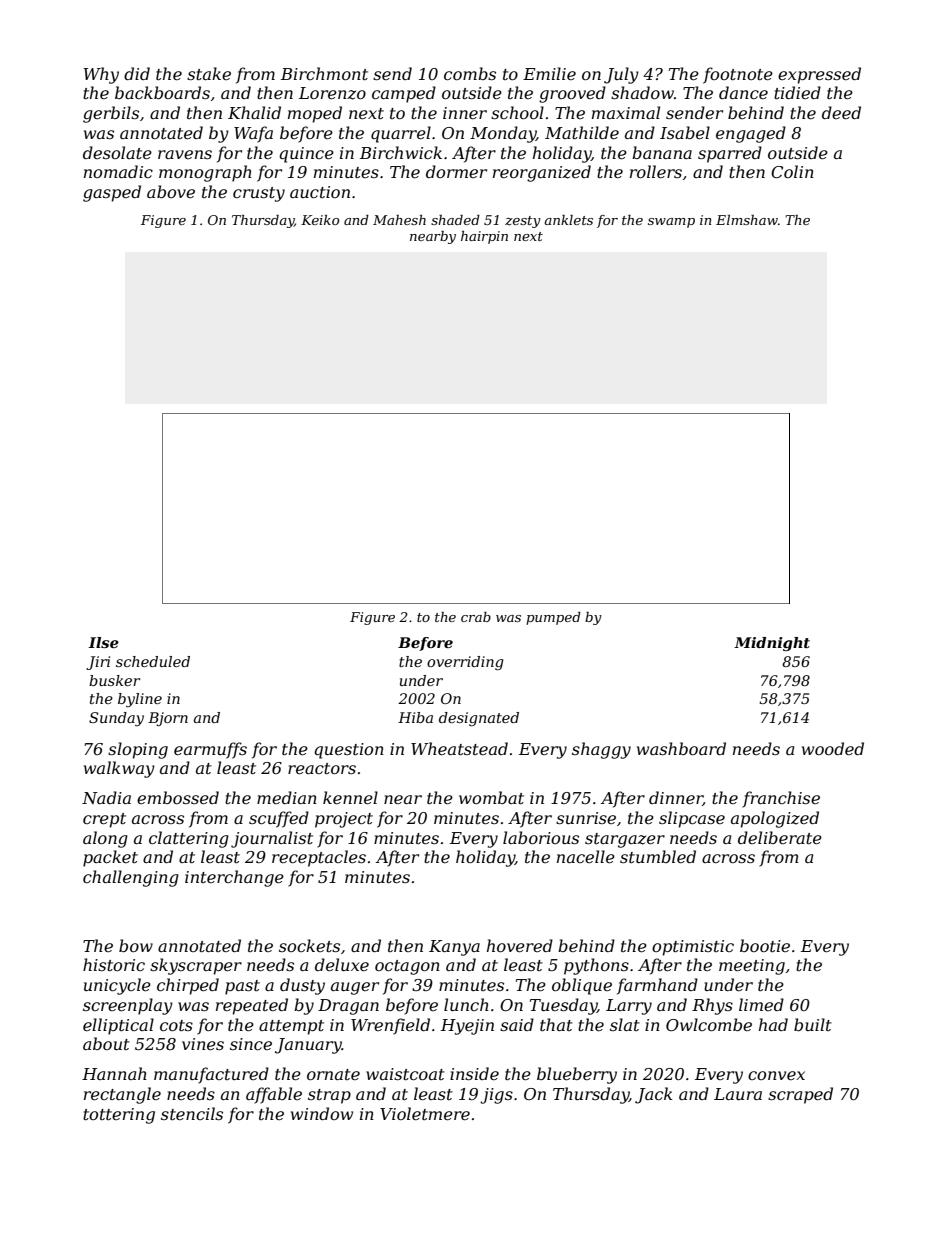  I want to click on crab, so click(476, 617).
